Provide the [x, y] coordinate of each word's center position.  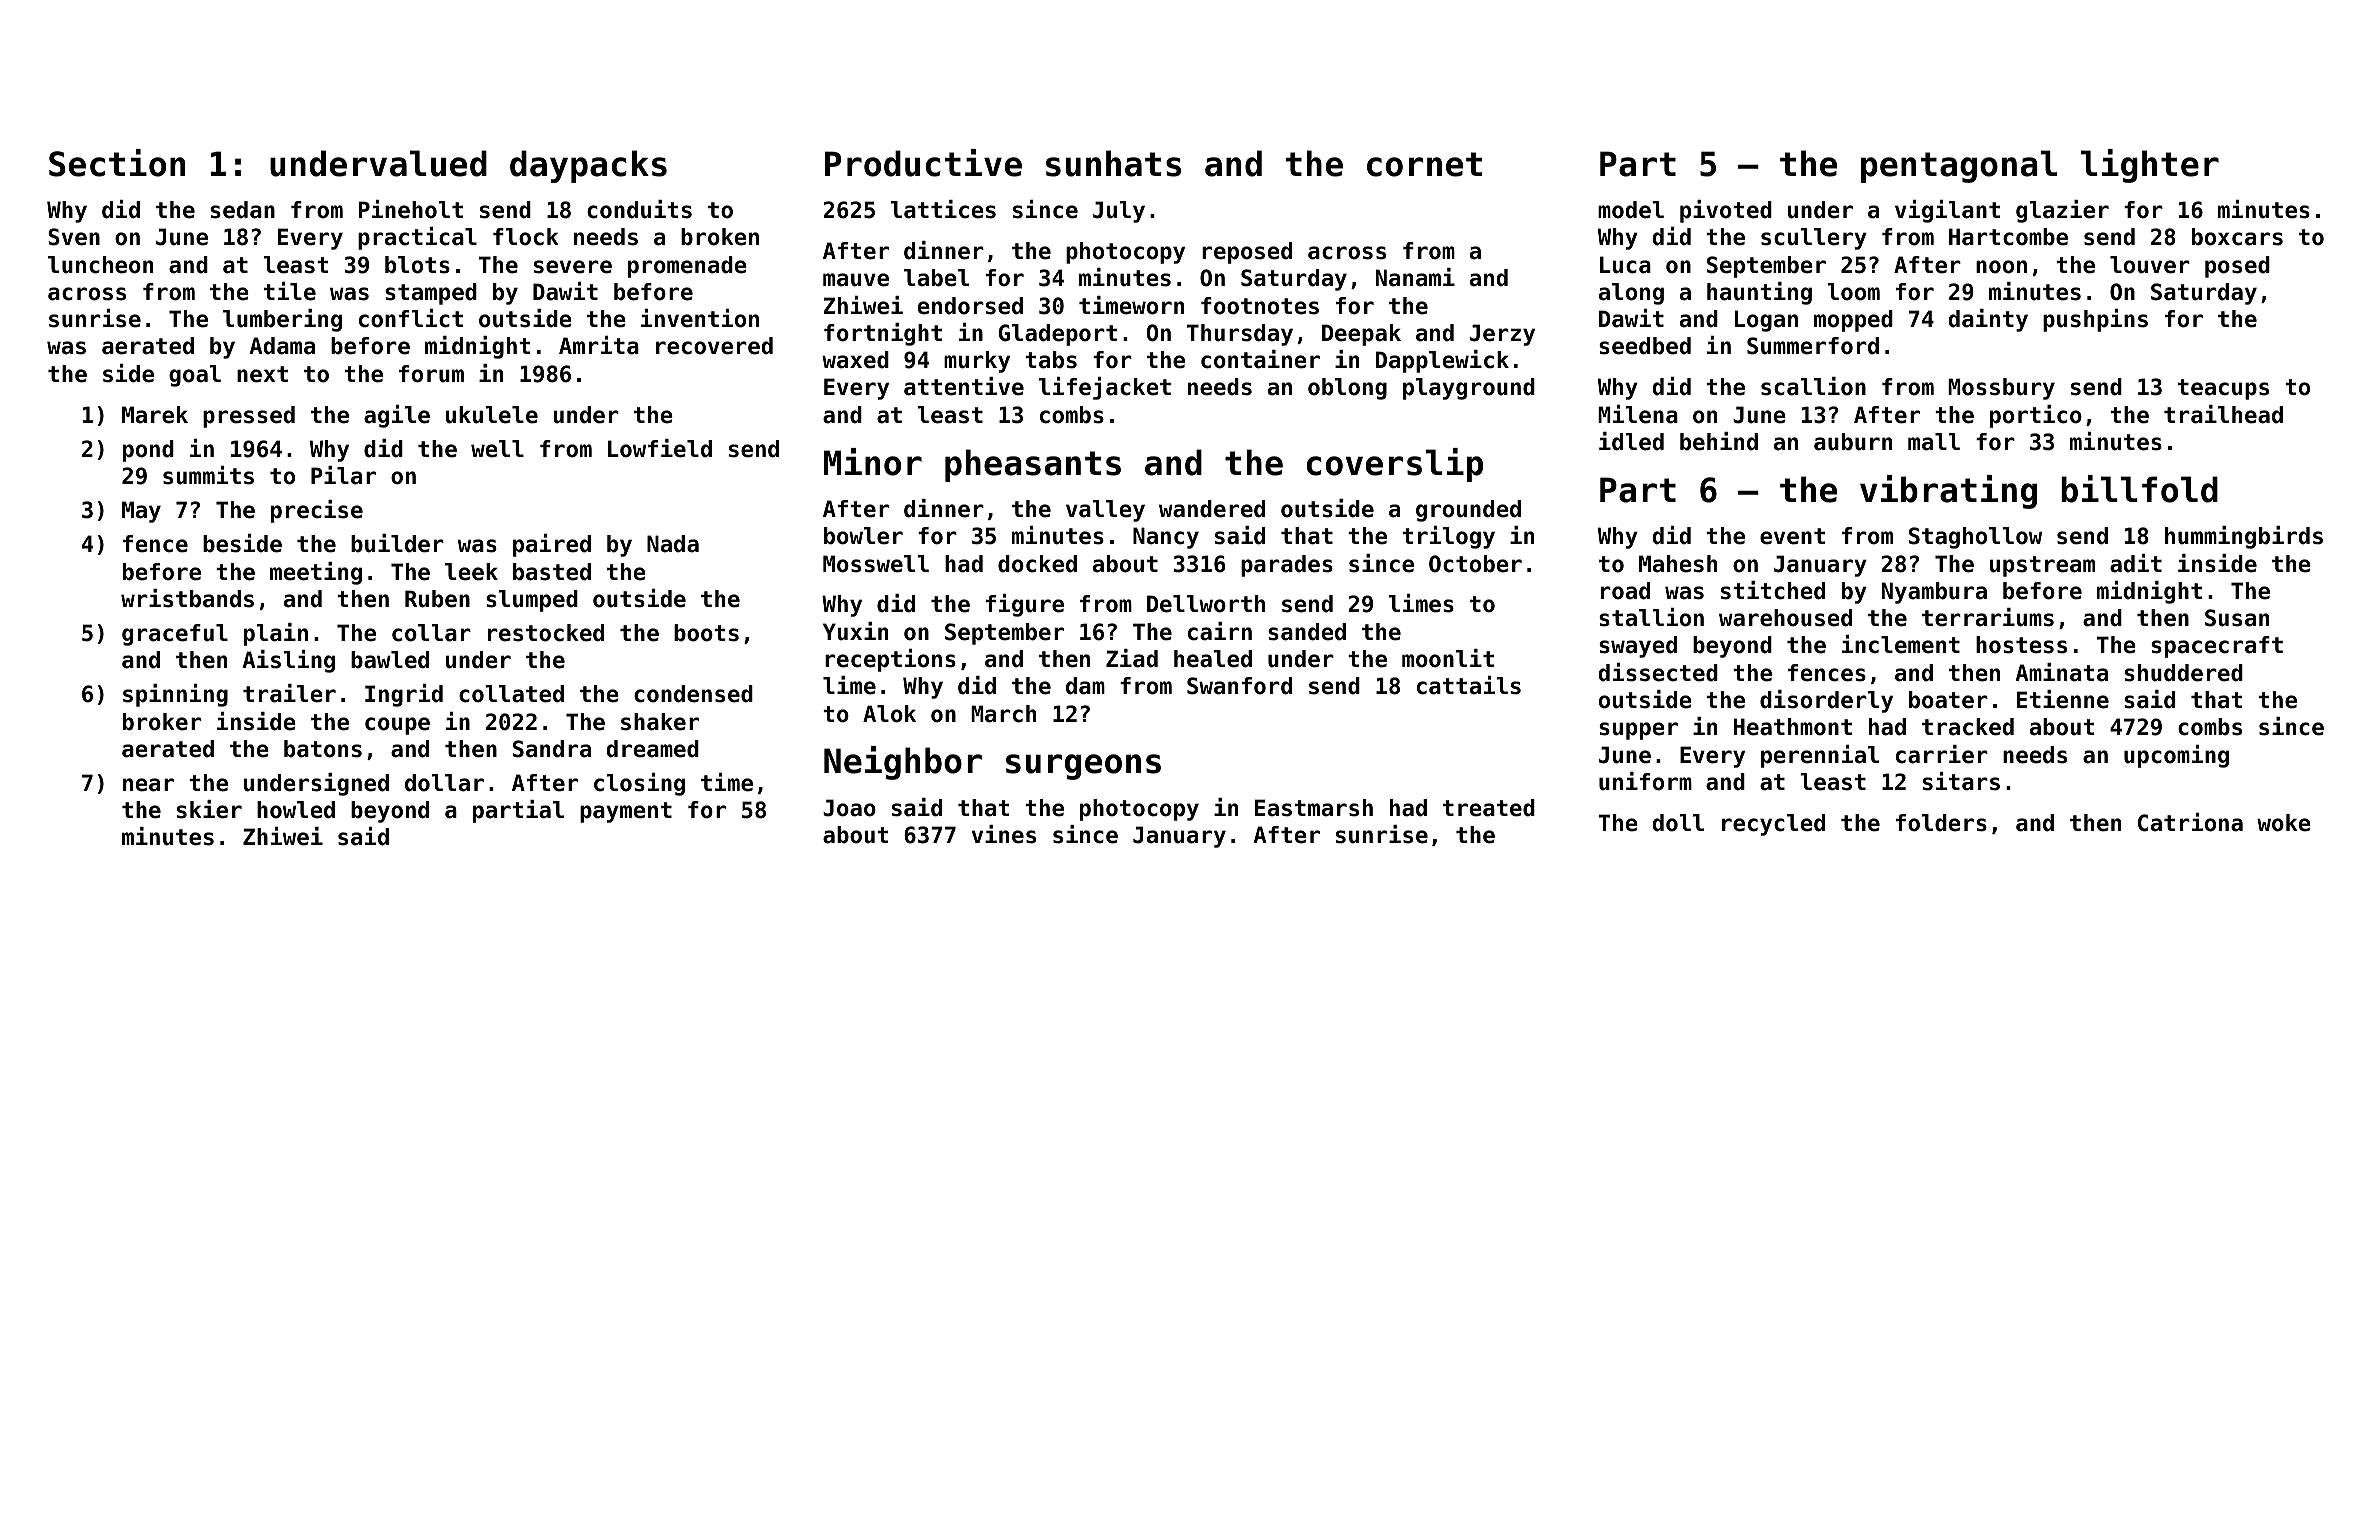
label [936, 278]
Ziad [1132, 658]
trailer [289, 693]
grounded [1468, 511]
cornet [1424, 164]
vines [1004, 834]
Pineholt [411, 209]
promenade [687, 267]
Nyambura [1934, 593]
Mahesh [1678, 564]
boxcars [2237, 237]
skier [209, 809]
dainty [1988, 320]
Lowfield [660, 448]
